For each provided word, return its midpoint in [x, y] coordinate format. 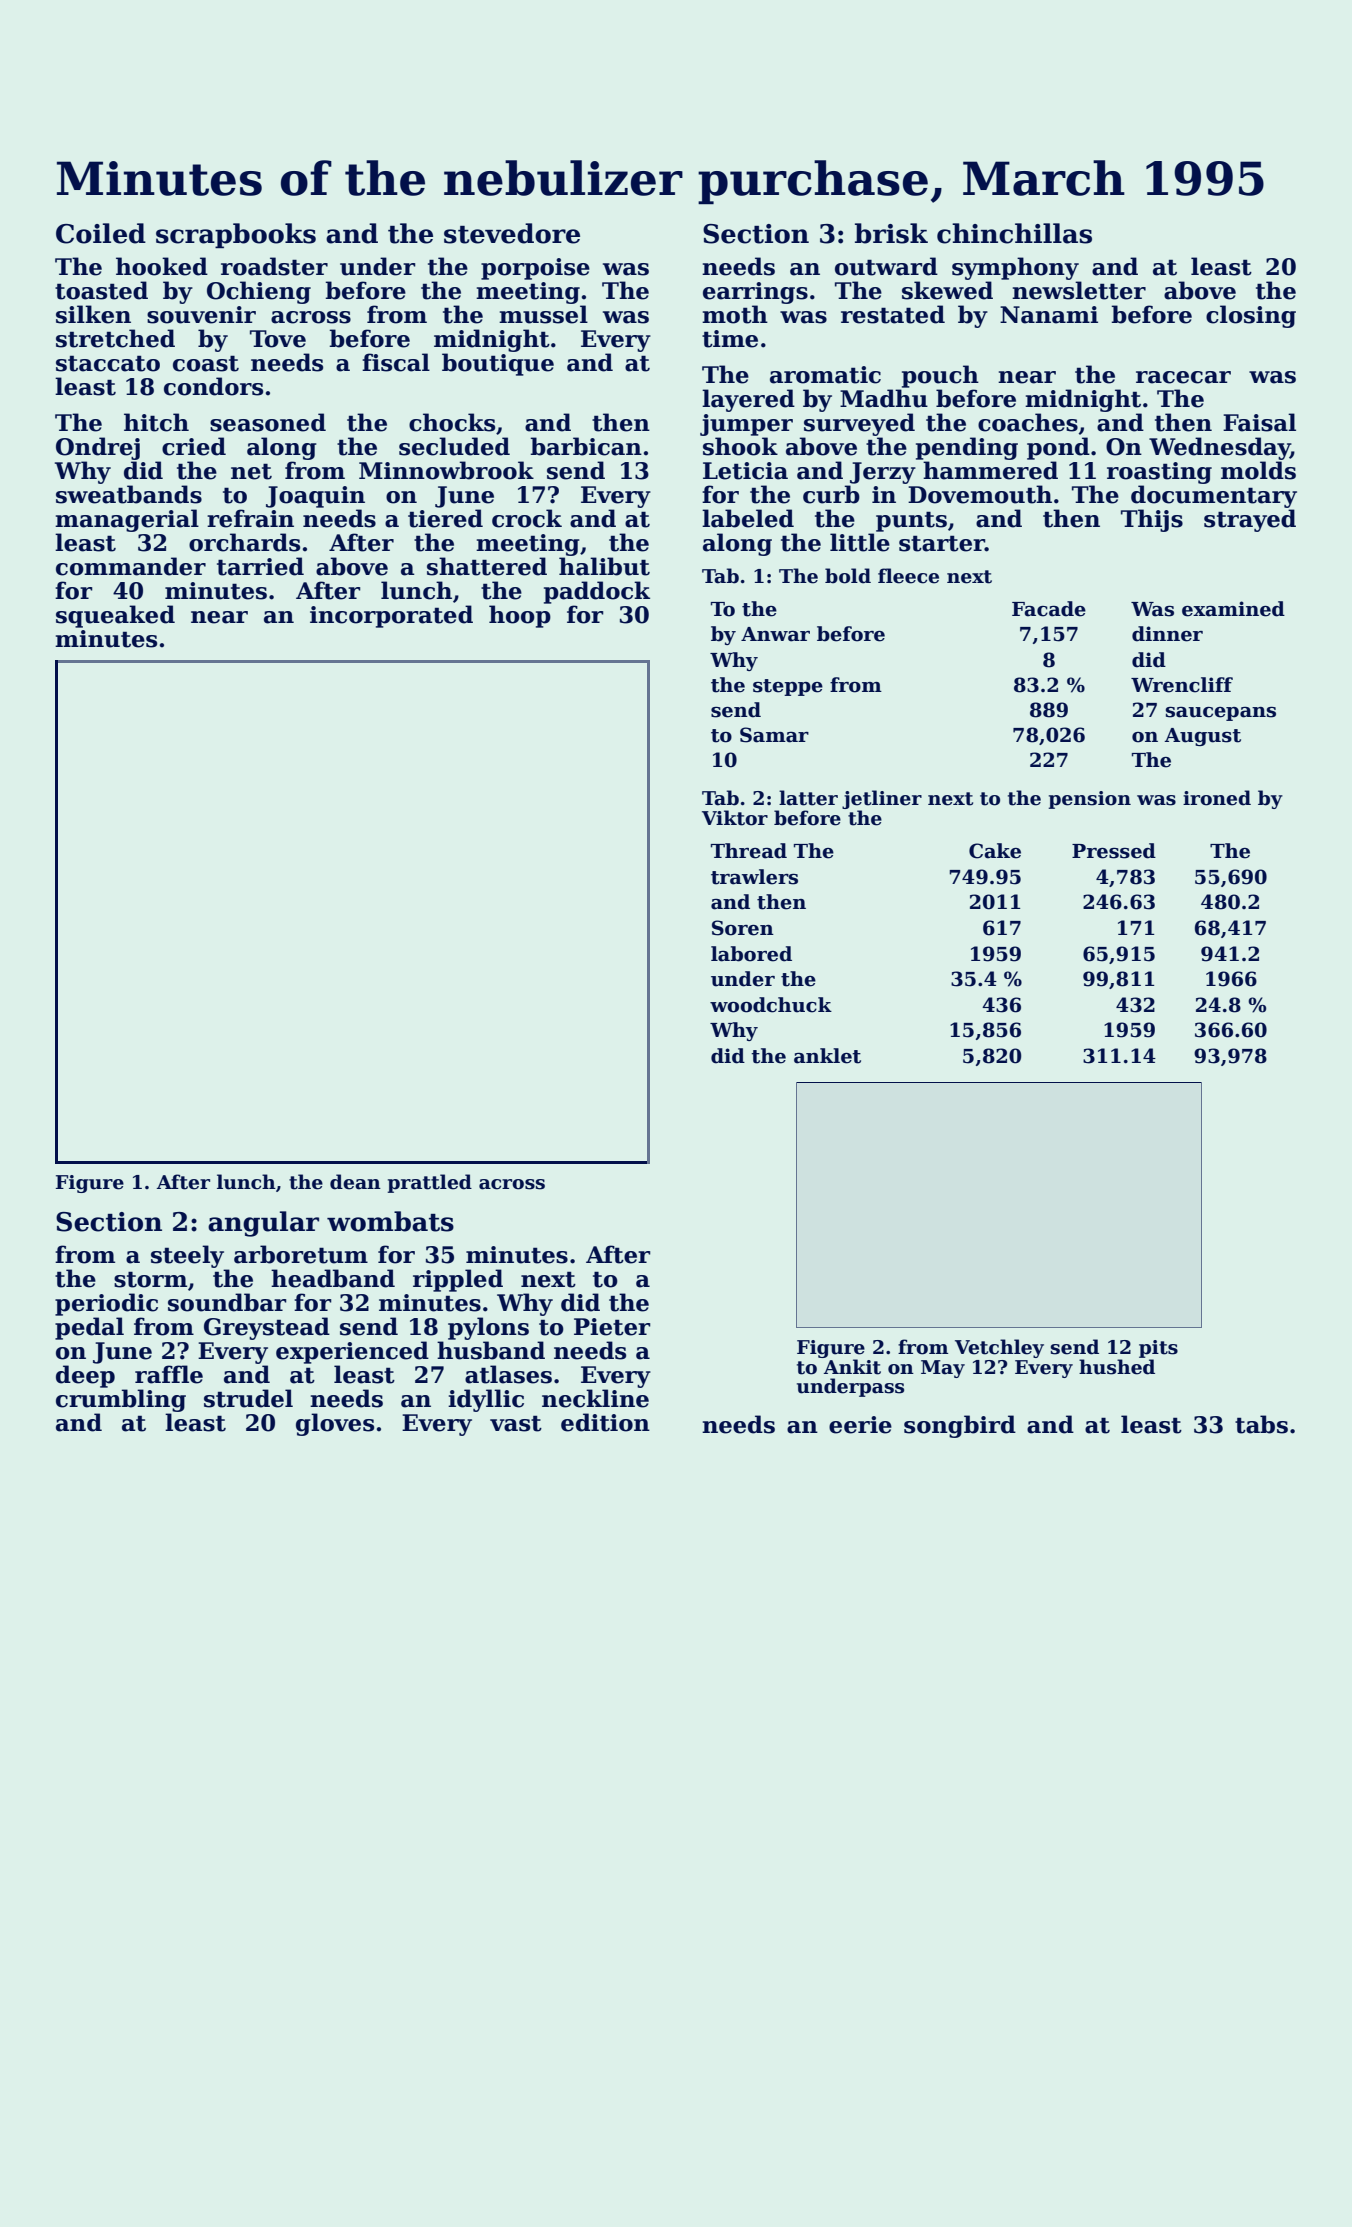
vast [516, 1423]
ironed [1217, 798]
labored [751, 954]
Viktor [735, 818]
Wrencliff [1182, 685]
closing [1251, 316]
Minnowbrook [446, 470]
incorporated [391, 616]
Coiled [101, 233]
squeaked [115, 616]
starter [942, 543]
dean [355, 1182]
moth [735, 314]
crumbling [121, 1400]
